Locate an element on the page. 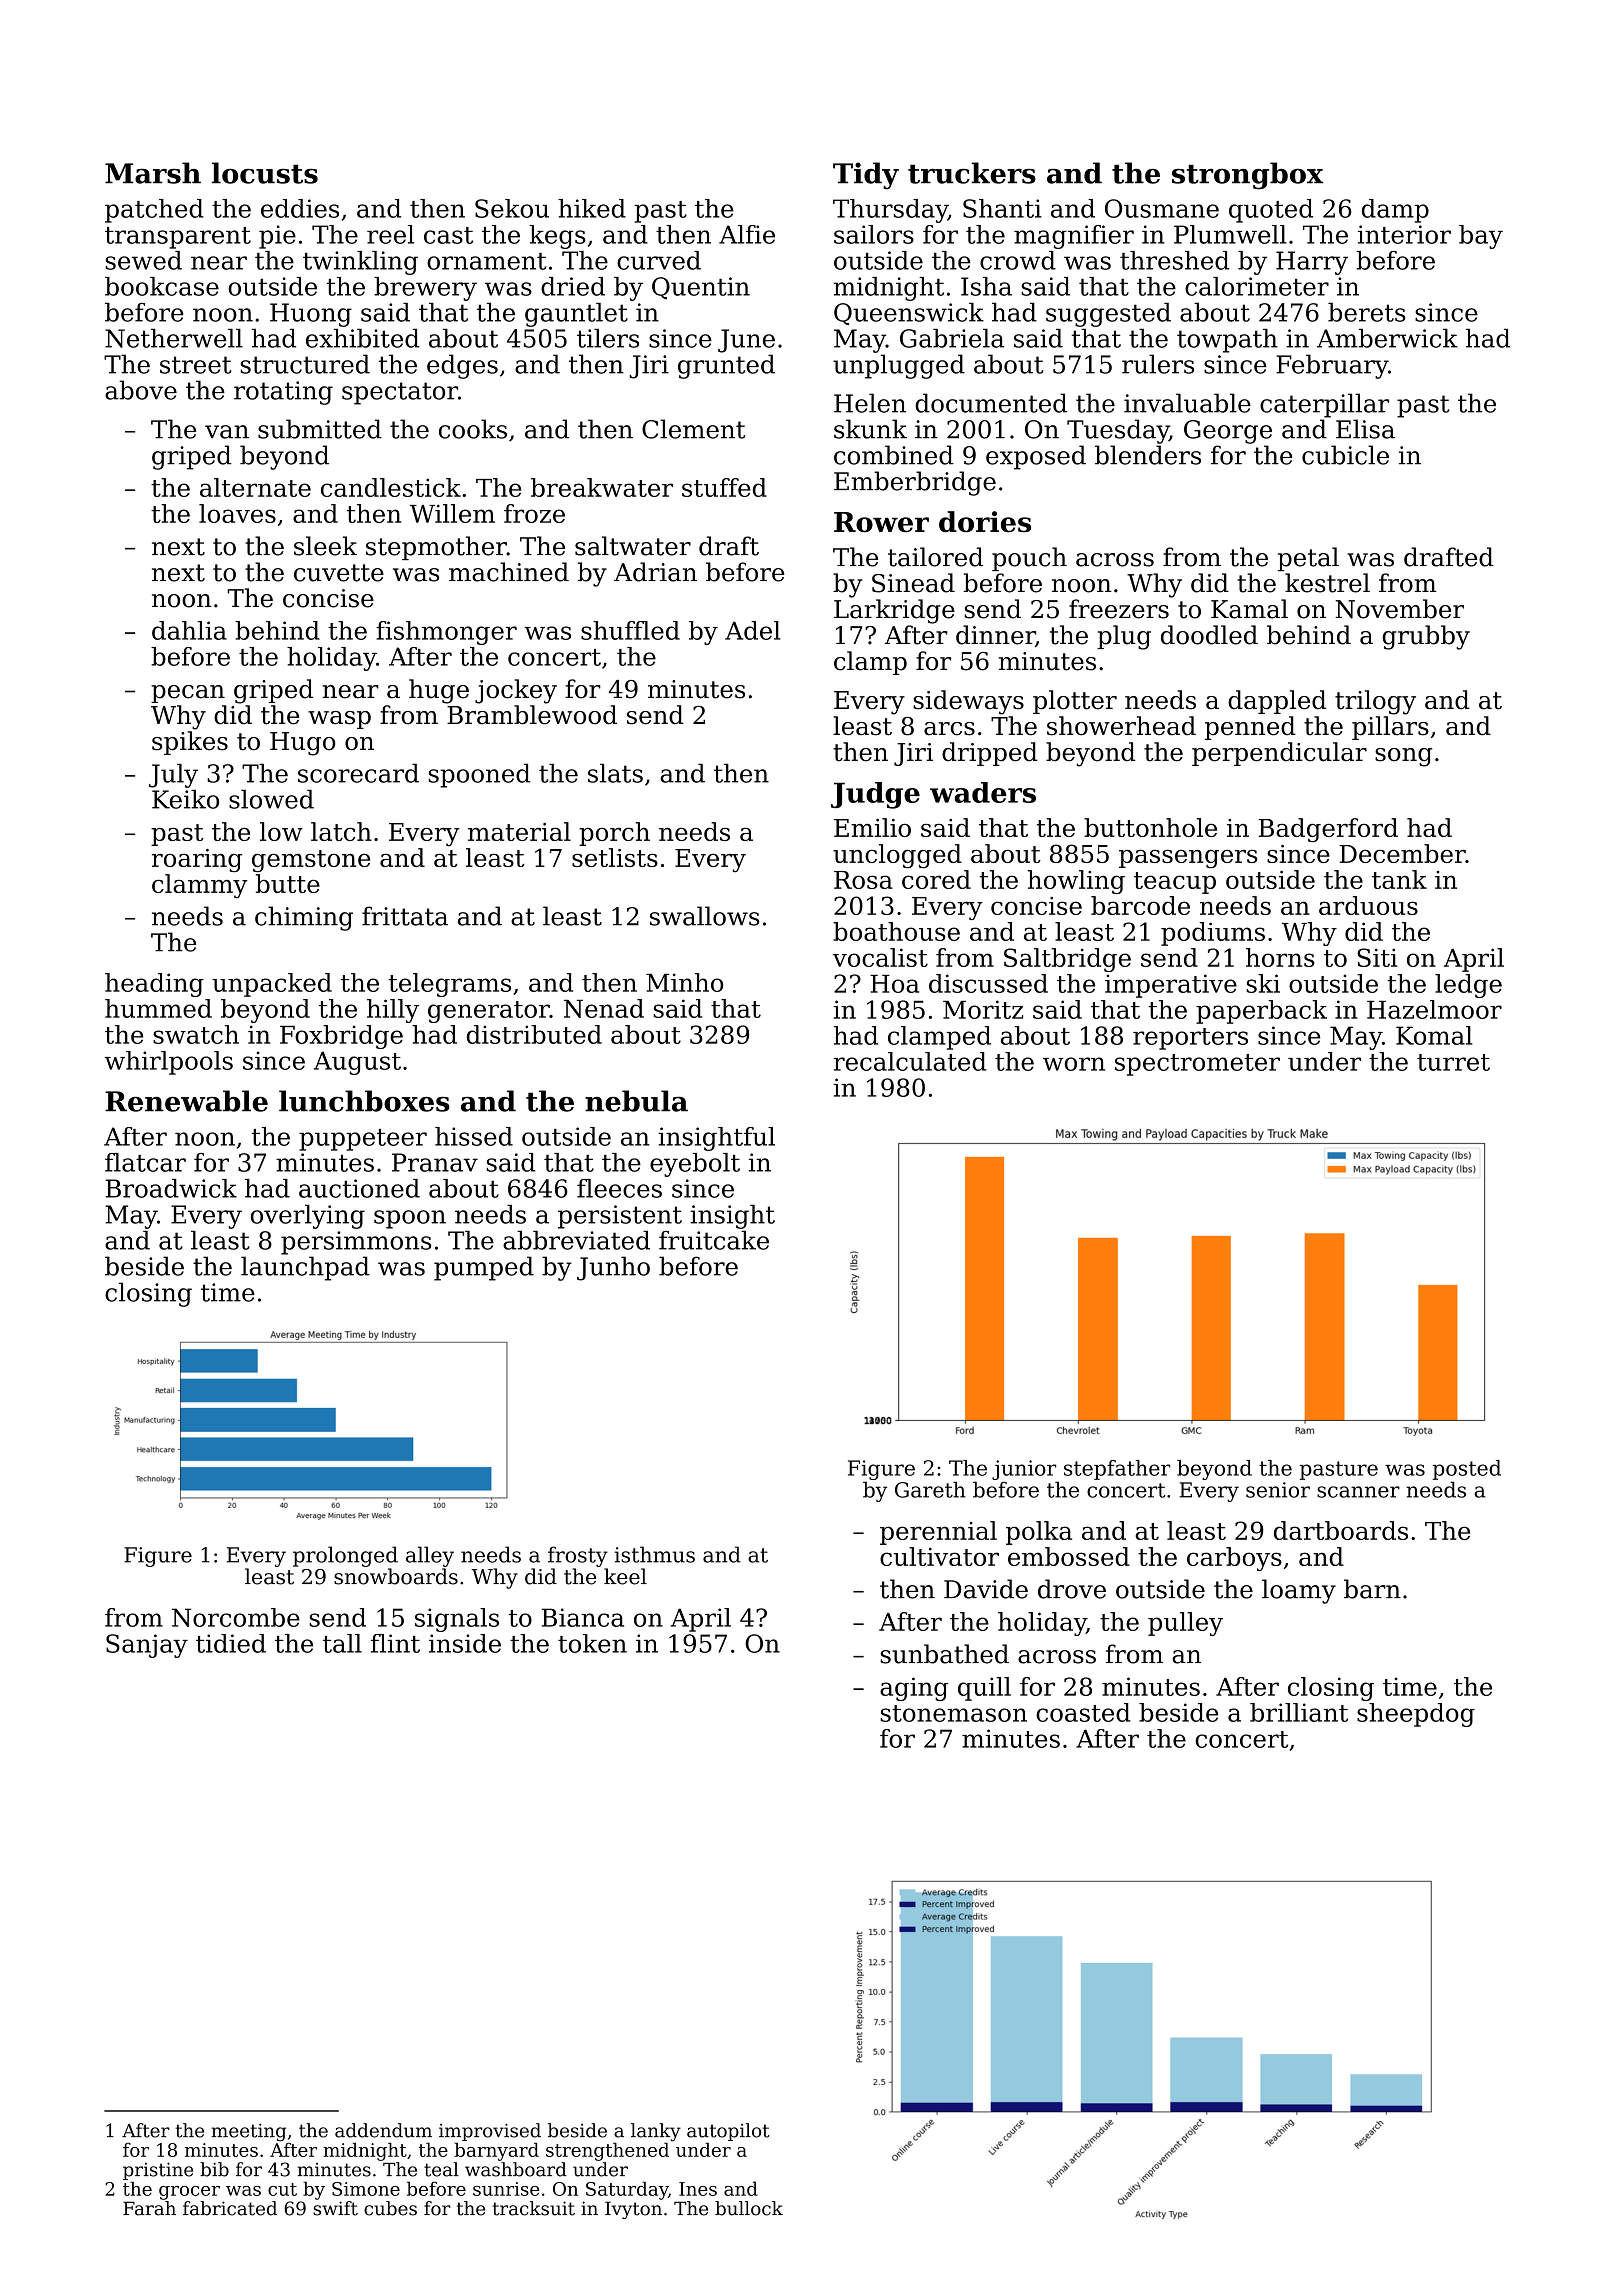 Image resolution: width=1620 pixels, height=2292 pixels. Sanjay is located at coordinates (147, 1646).
